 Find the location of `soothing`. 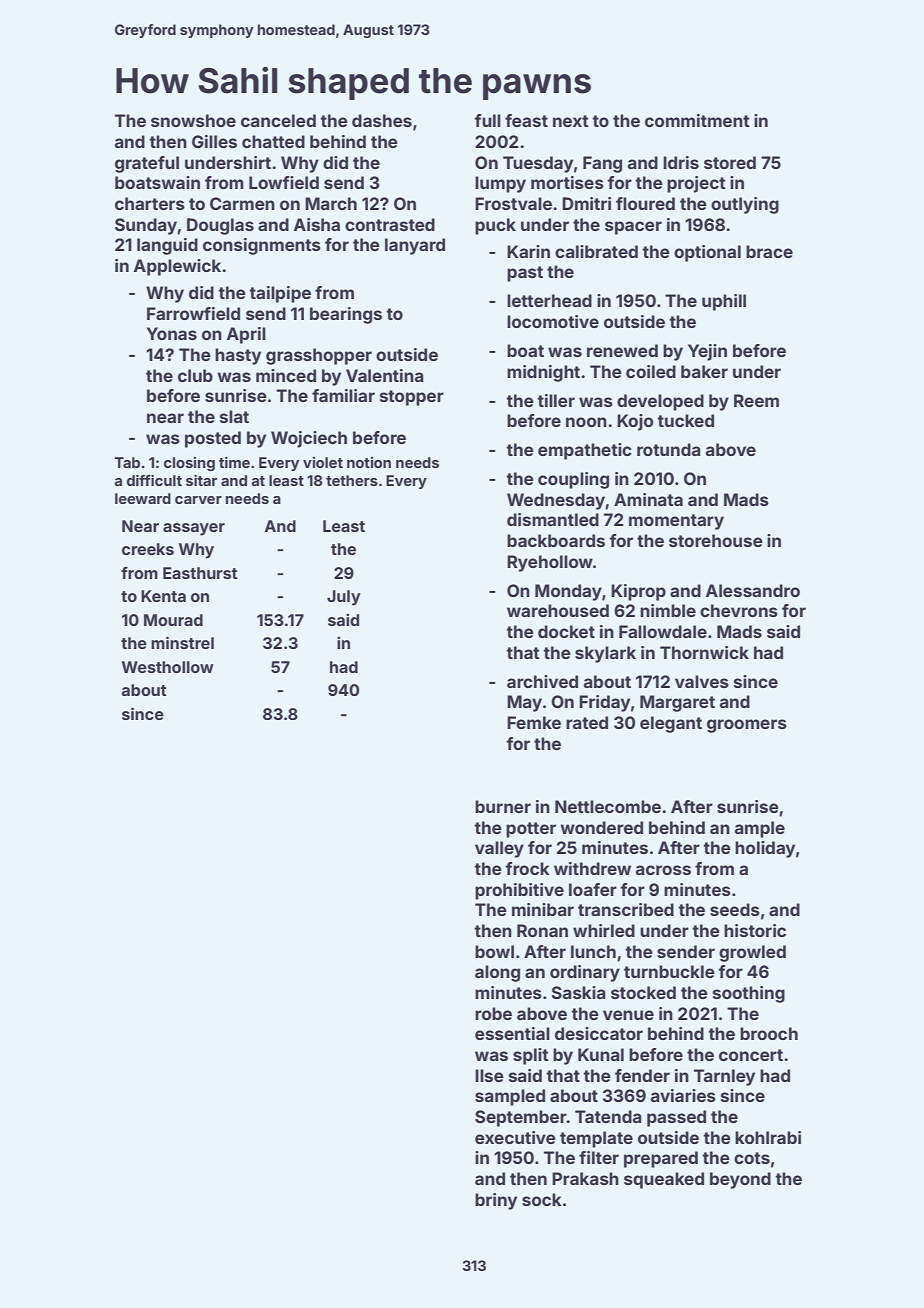

soothing is located at coordinates (749, 994).
